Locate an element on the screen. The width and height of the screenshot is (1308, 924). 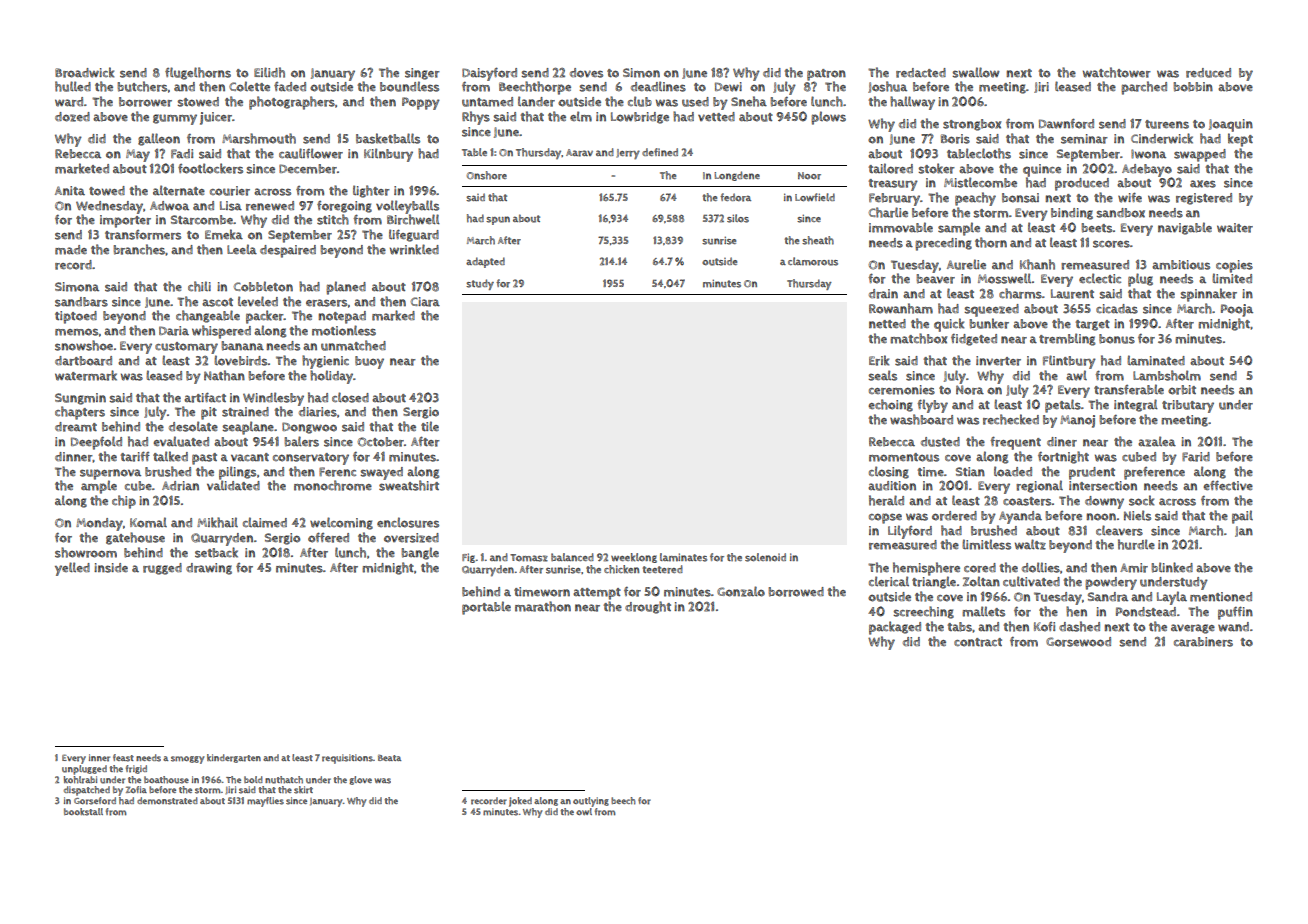
sweatshirt is located at coordinates (409, 485).
